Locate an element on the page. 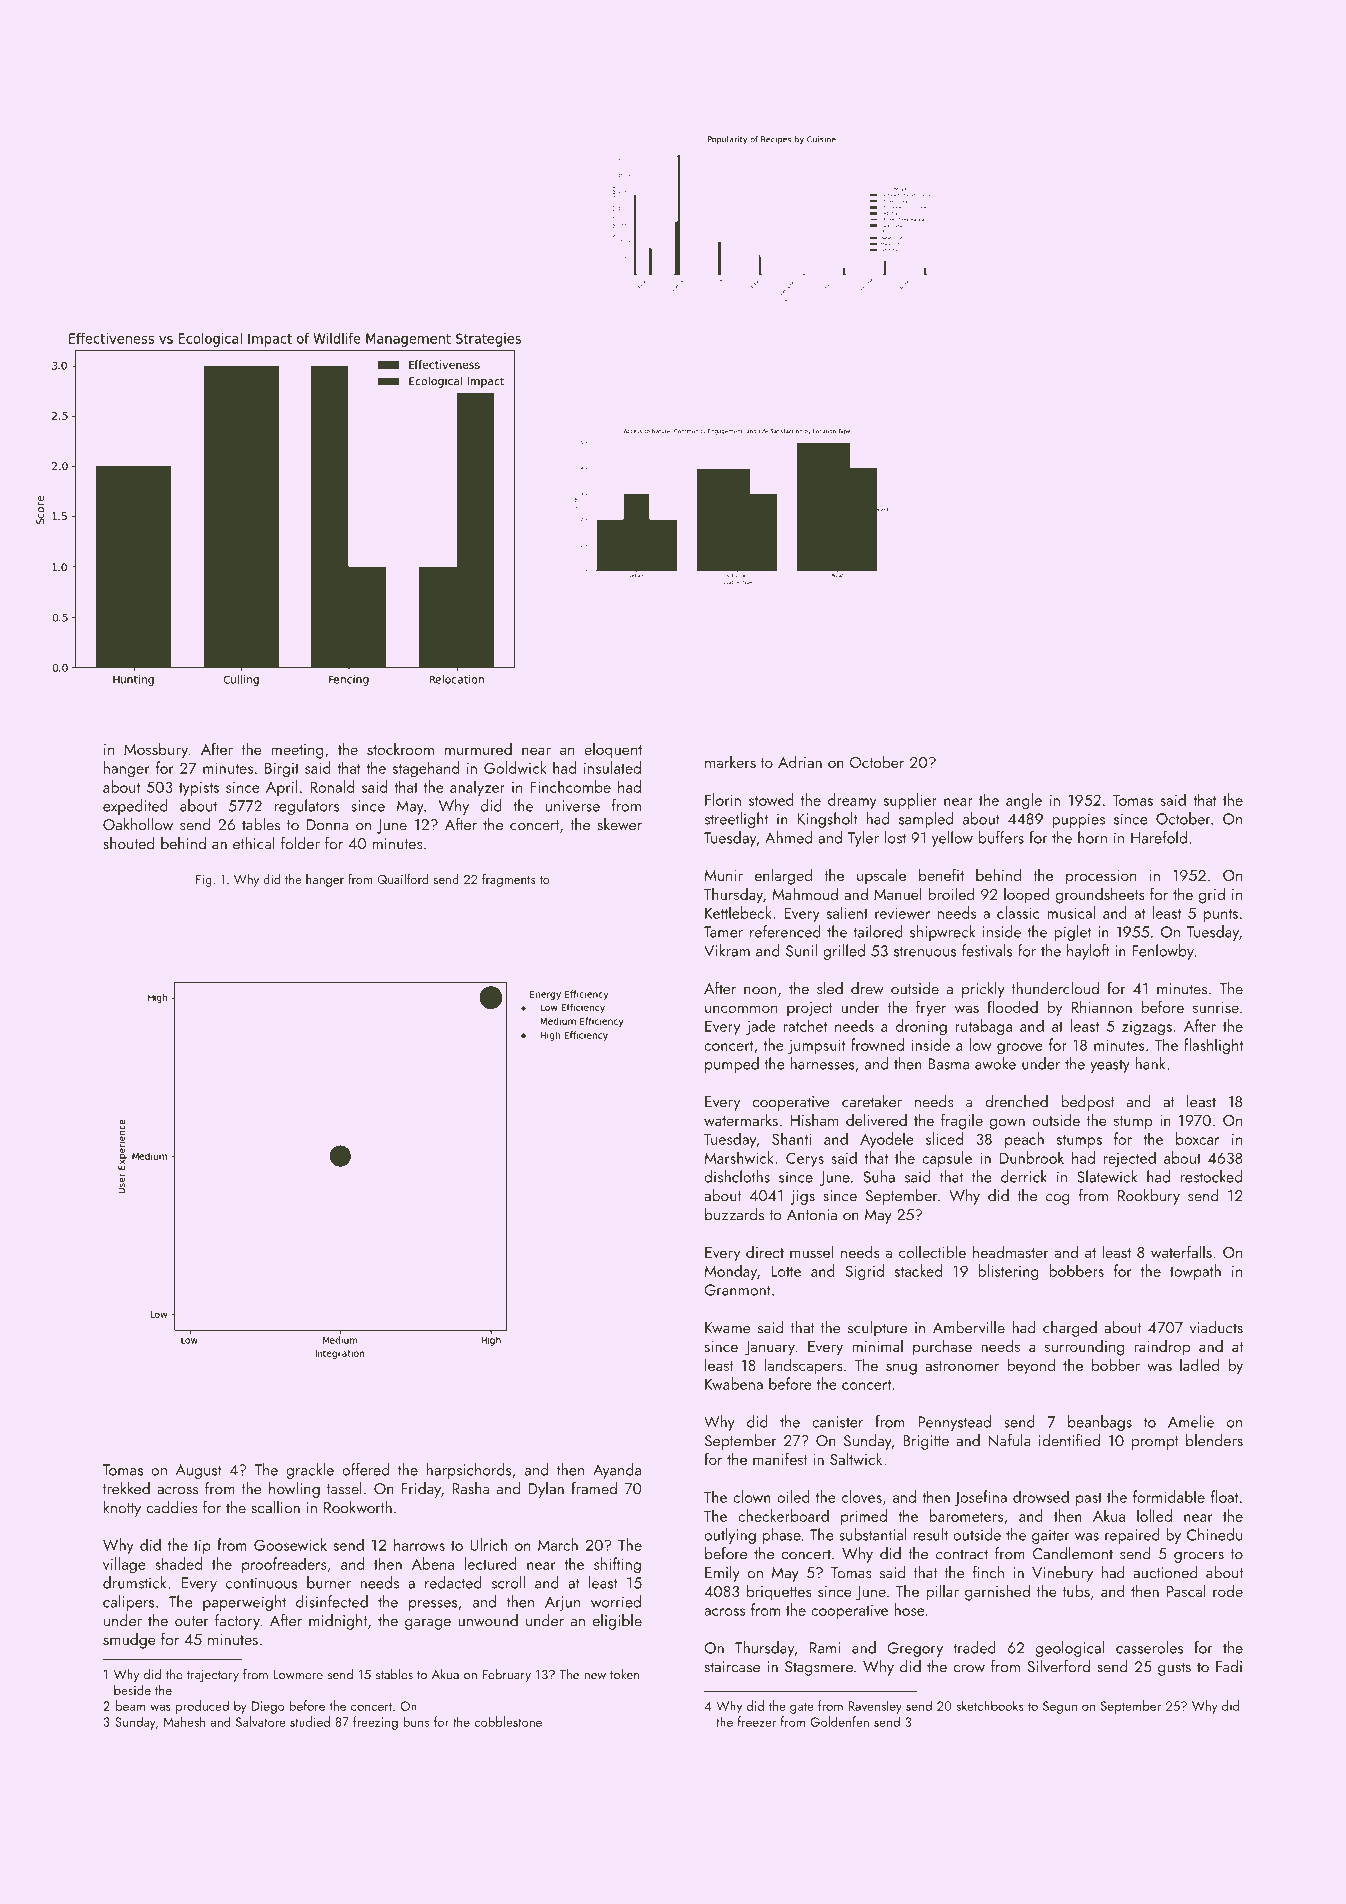 This document has height=1904, width=1346. benefit is located at coordinates (941, 874).
